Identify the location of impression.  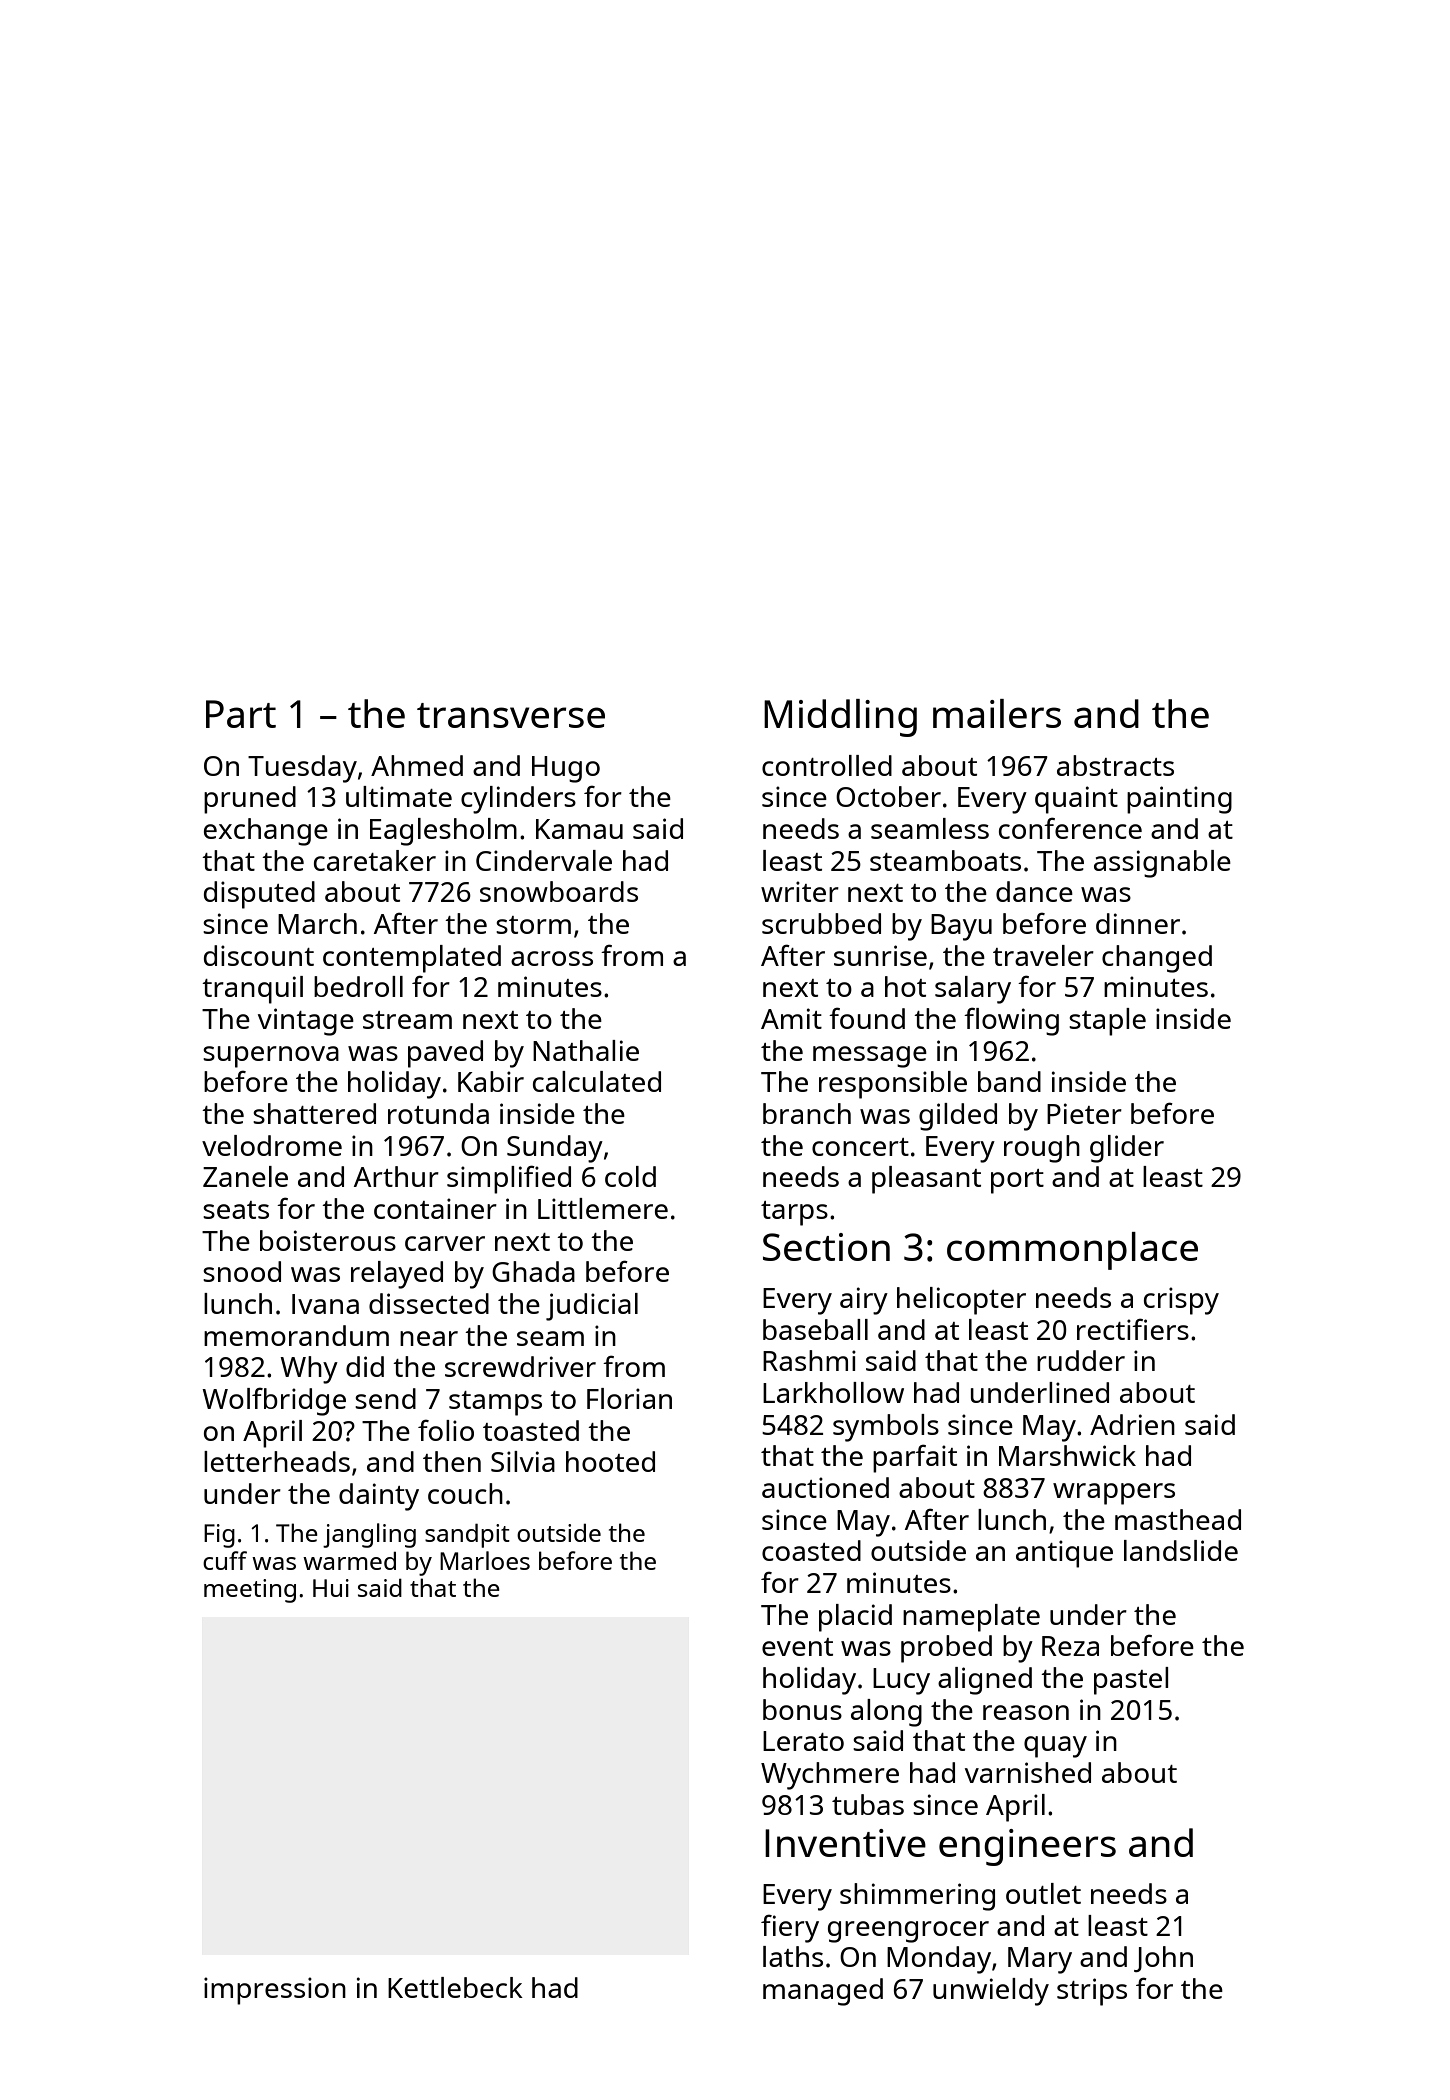
(275, 1991).
